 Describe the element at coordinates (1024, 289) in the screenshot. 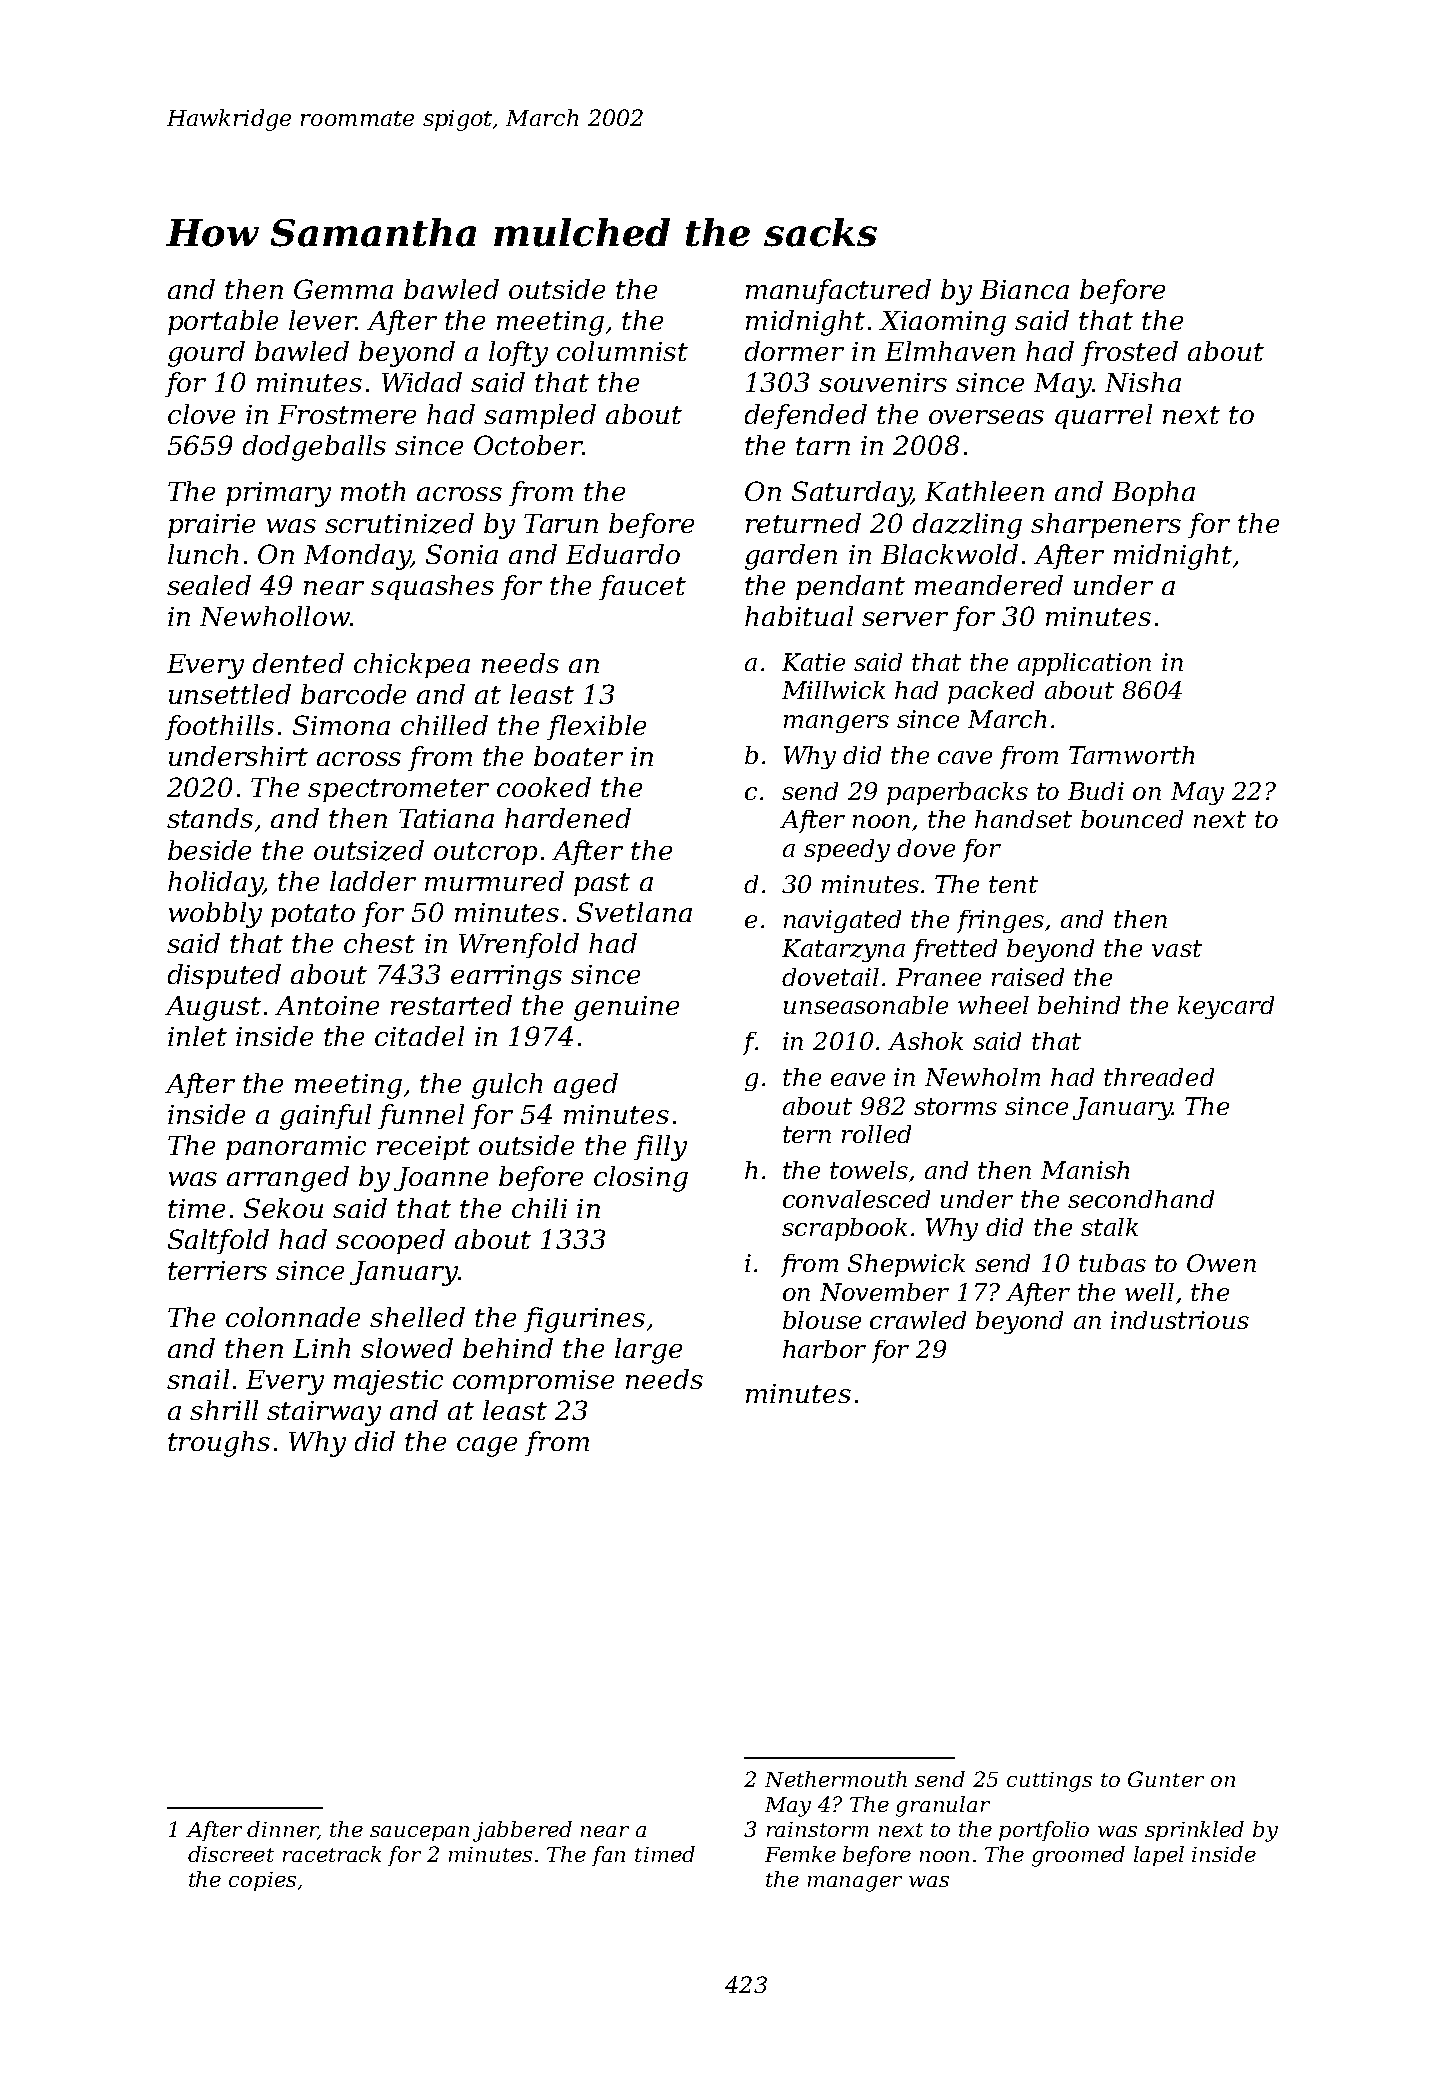

I see `Bianca` at that location.
